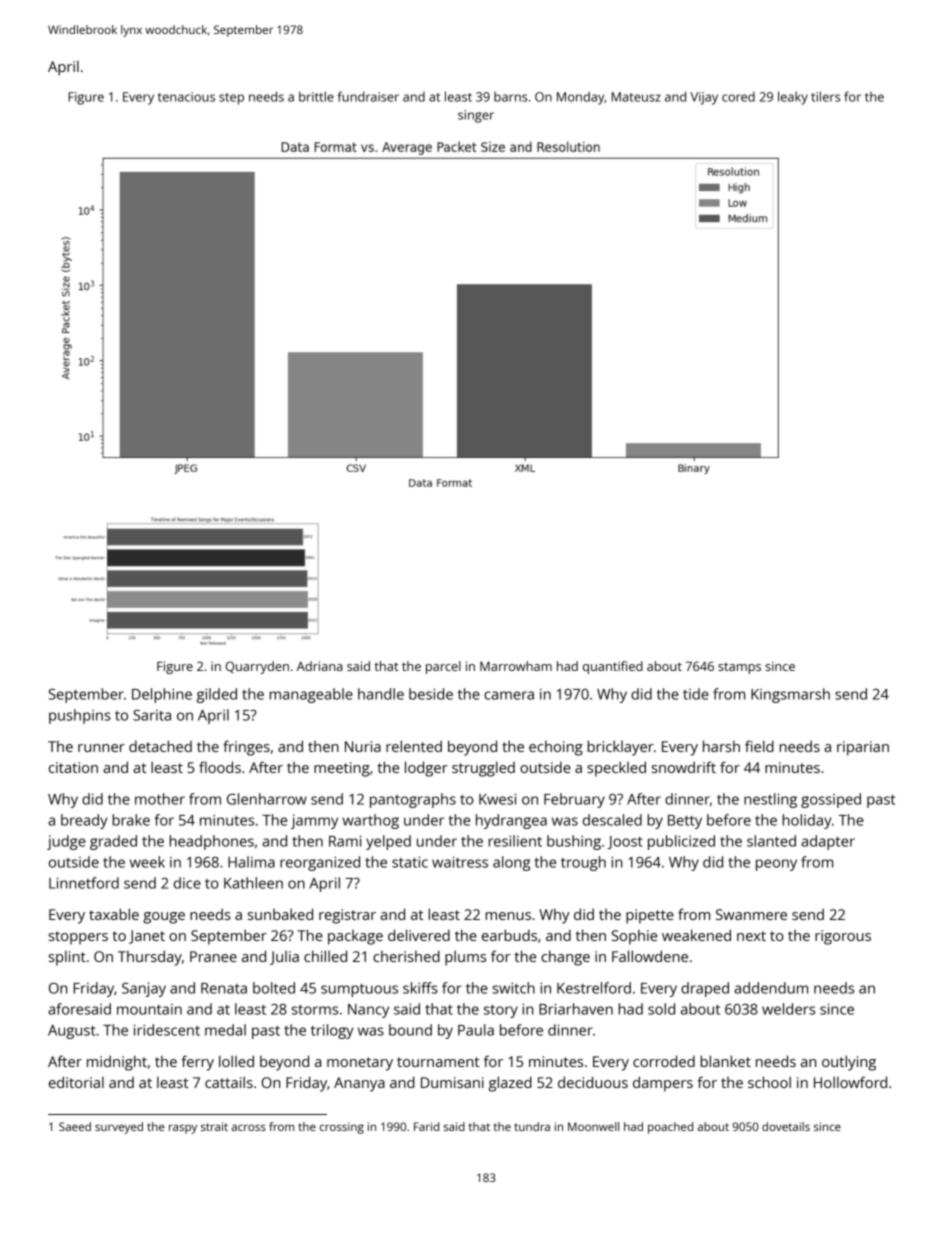 Image resolution: width=952 pixels, height=1233 pixels. I want to click on Kingsmarsh, so click(790, 695).
